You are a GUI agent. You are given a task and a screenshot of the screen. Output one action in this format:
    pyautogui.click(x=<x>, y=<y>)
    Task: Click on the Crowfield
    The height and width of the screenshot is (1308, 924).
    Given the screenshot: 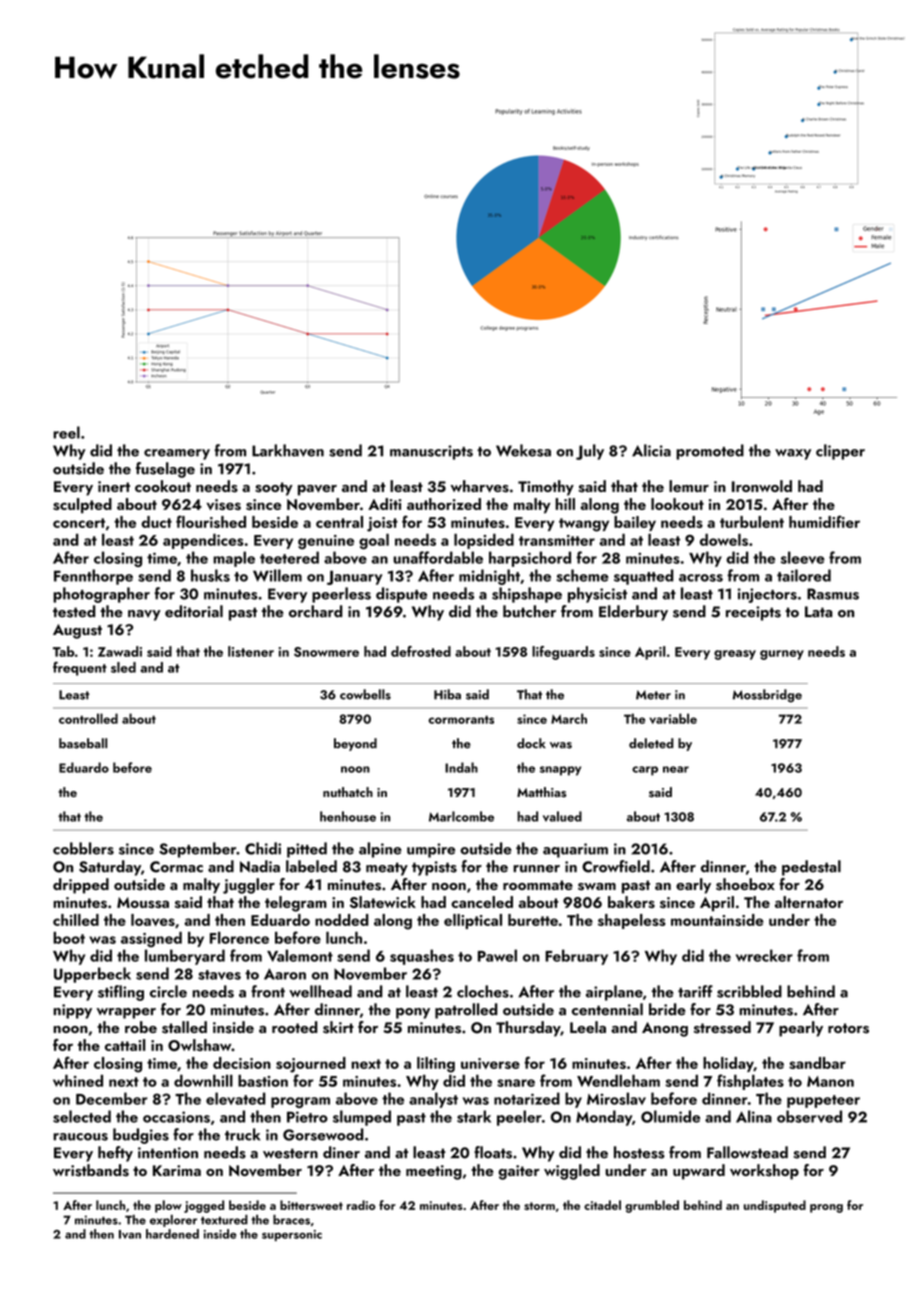 What is the action you would take?
    pyautogui.click(x=616, y=866)
